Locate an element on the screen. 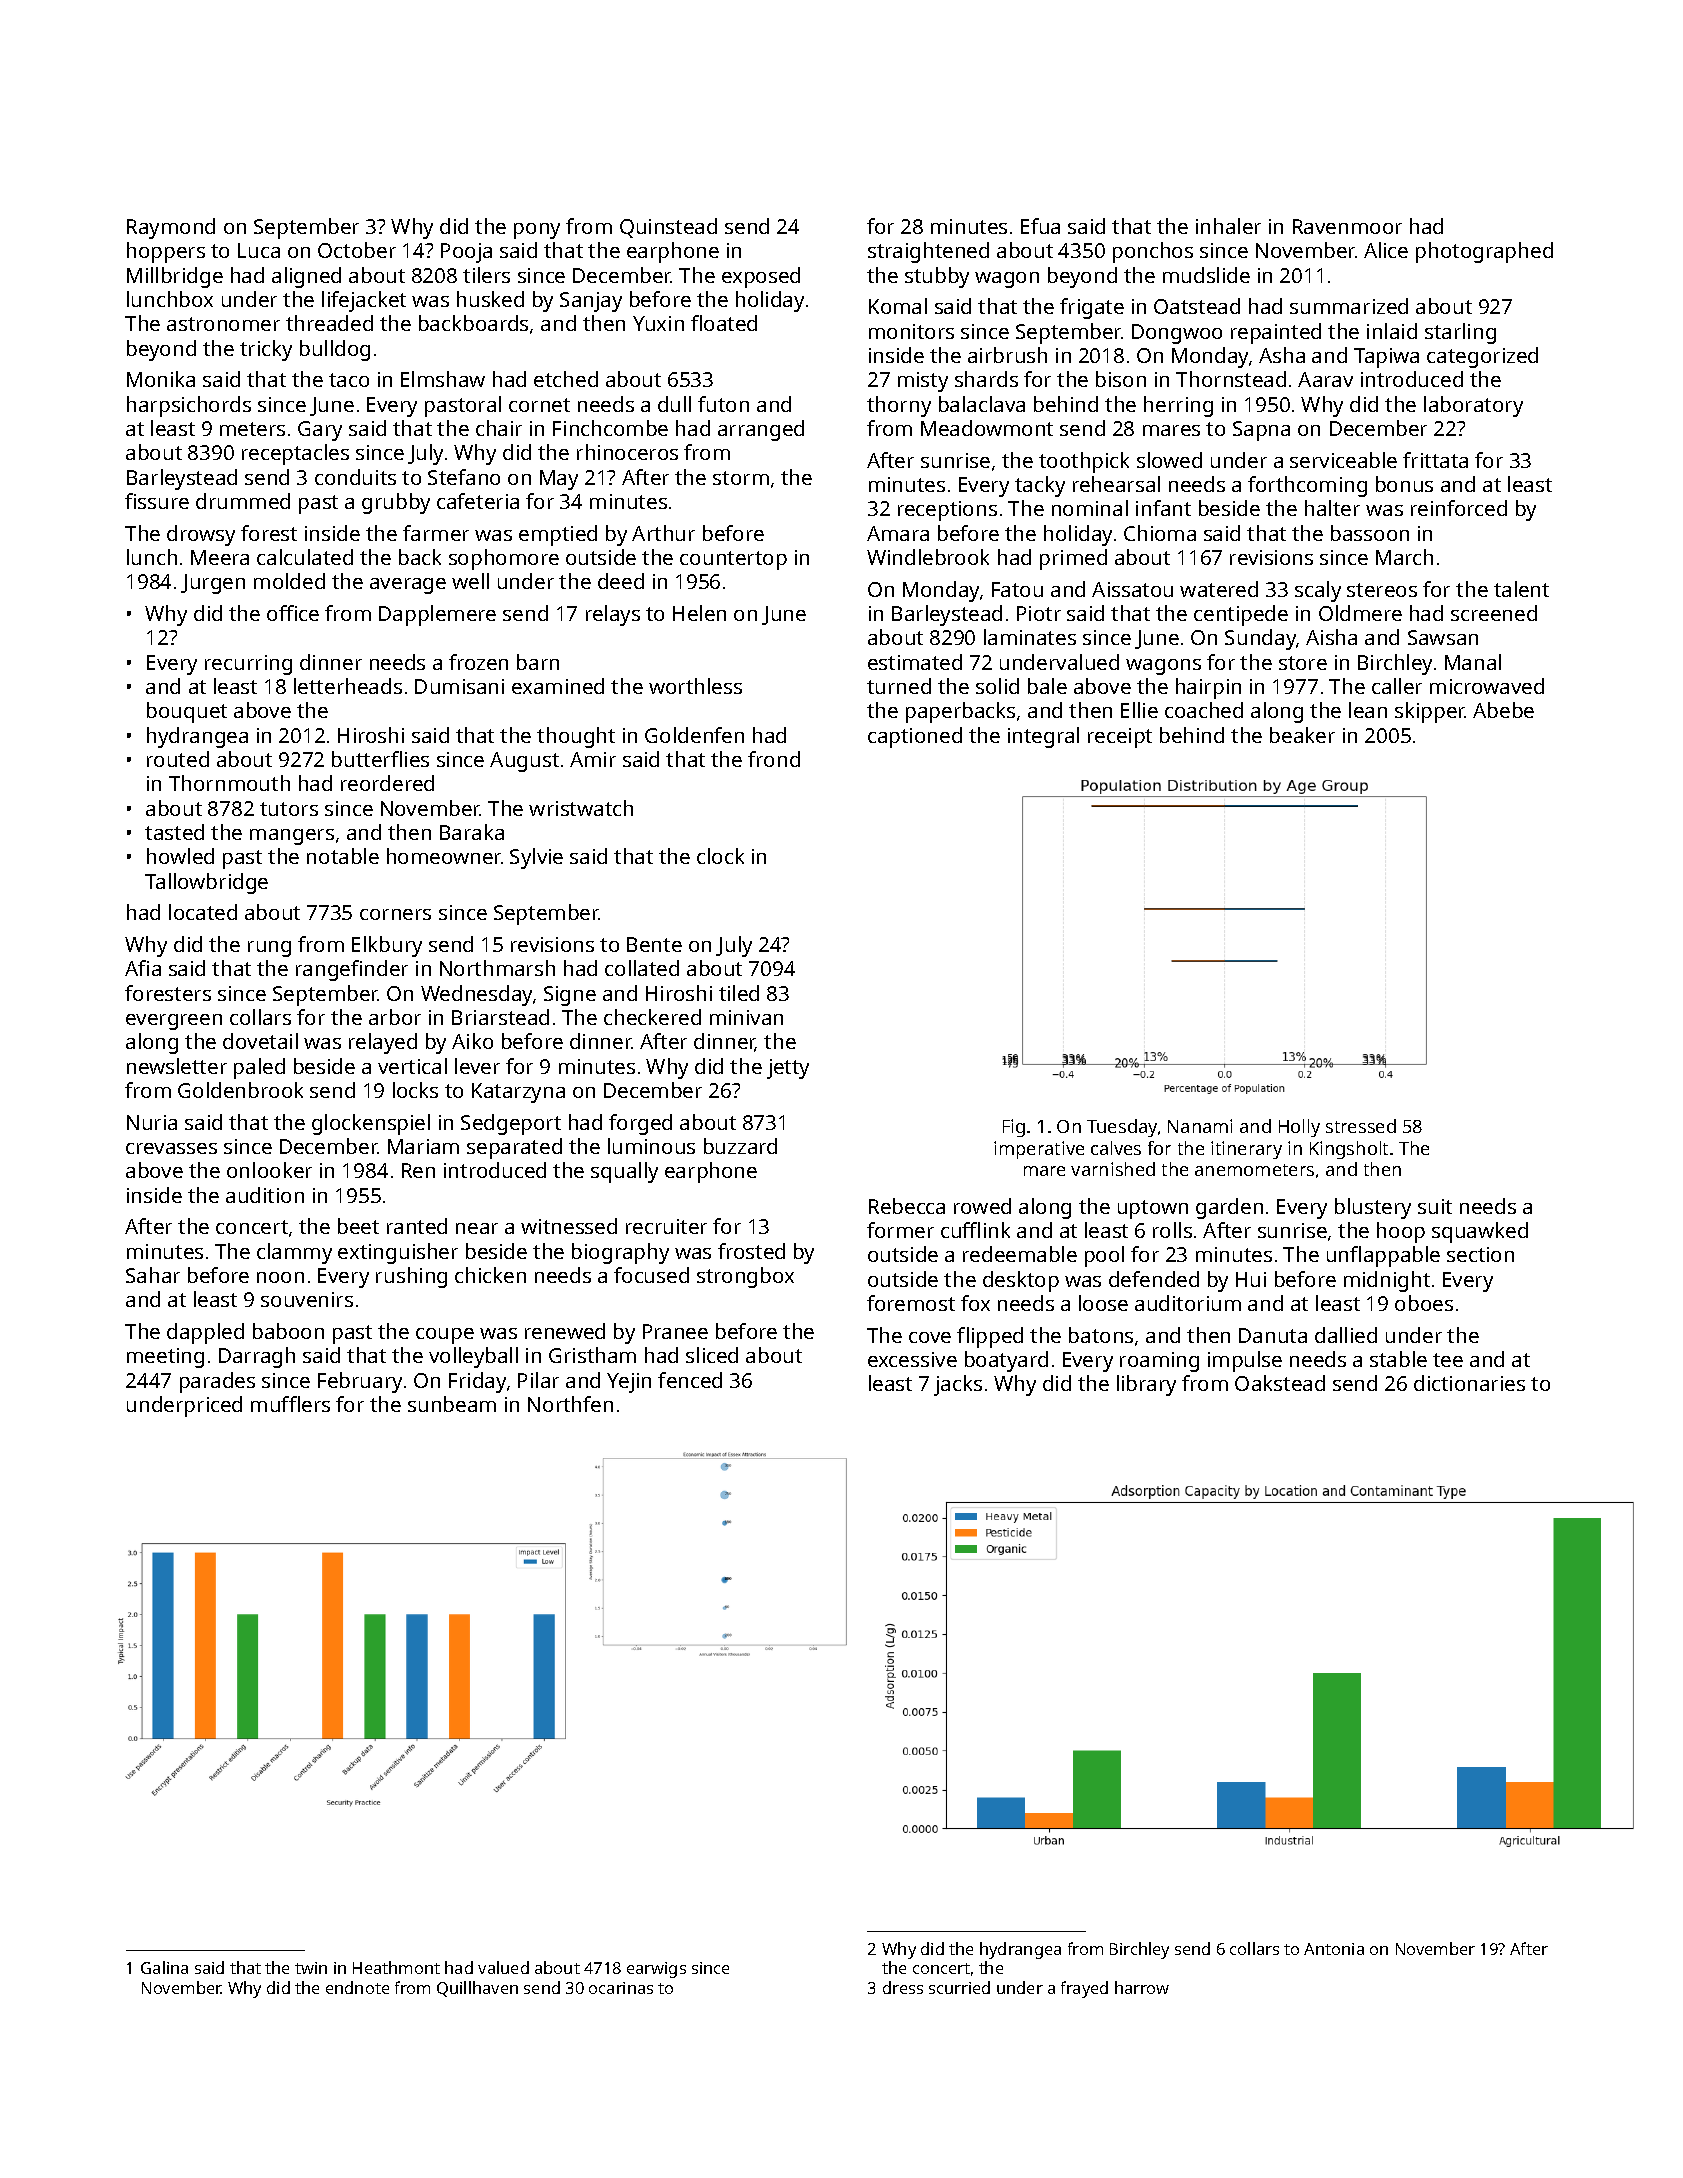 This screenshot has height=2178, width=1683. dictionaries is located at coordinates (1469, 1383).
